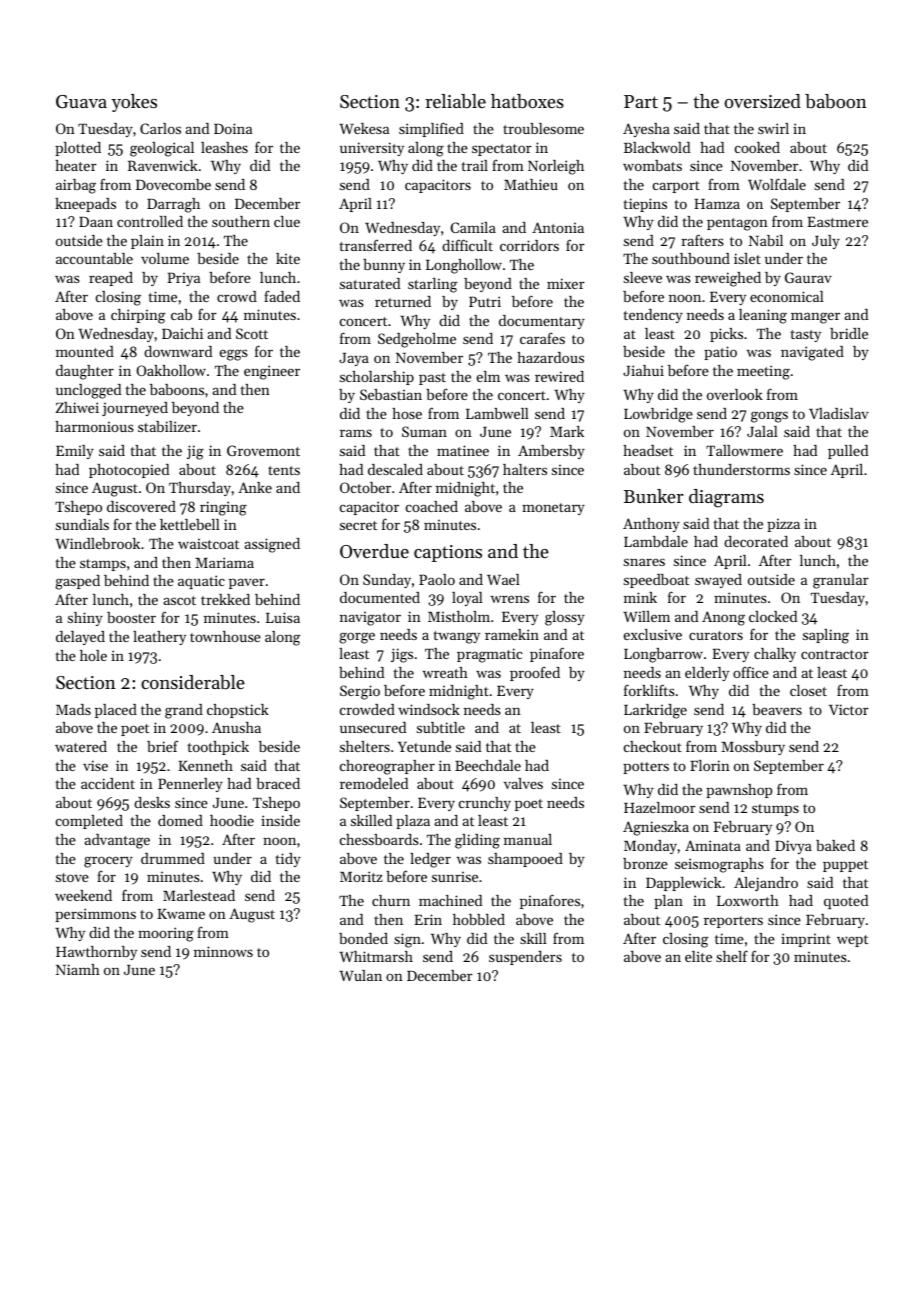  Describe the element at coordinates (77, 407) in the document. I see `Zhiwei` at that location.
